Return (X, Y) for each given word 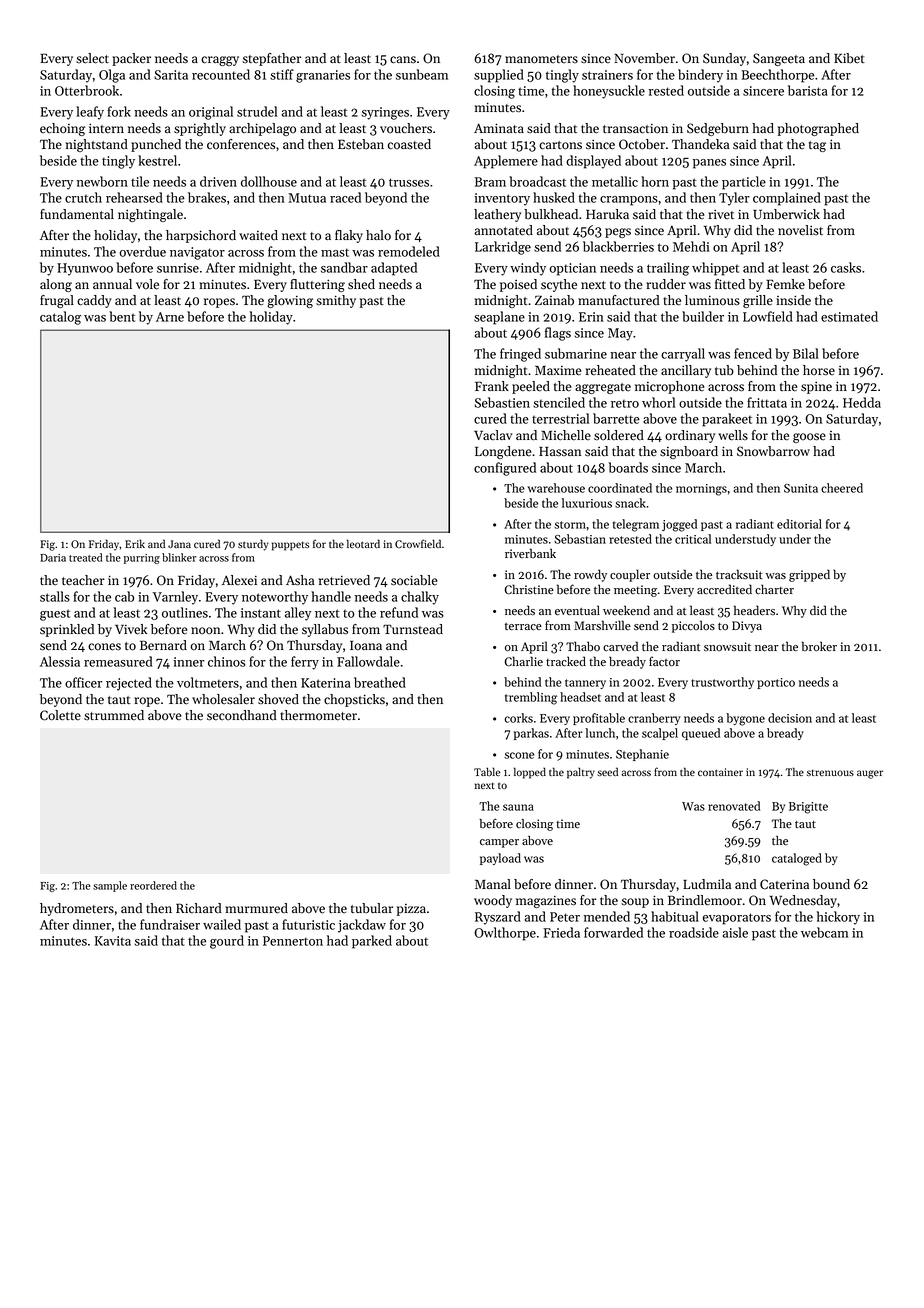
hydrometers (77, 909)
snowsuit (727, 646)
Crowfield (418, 543)
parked (372, 942)
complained (787, 199)
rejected (129, 684)
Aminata (499, 128)
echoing (63, 129)
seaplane (499, 318)
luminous (712, 300)
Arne (170, 317)
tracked (566, 661)
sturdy (253, 545)
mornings (701, 490)
